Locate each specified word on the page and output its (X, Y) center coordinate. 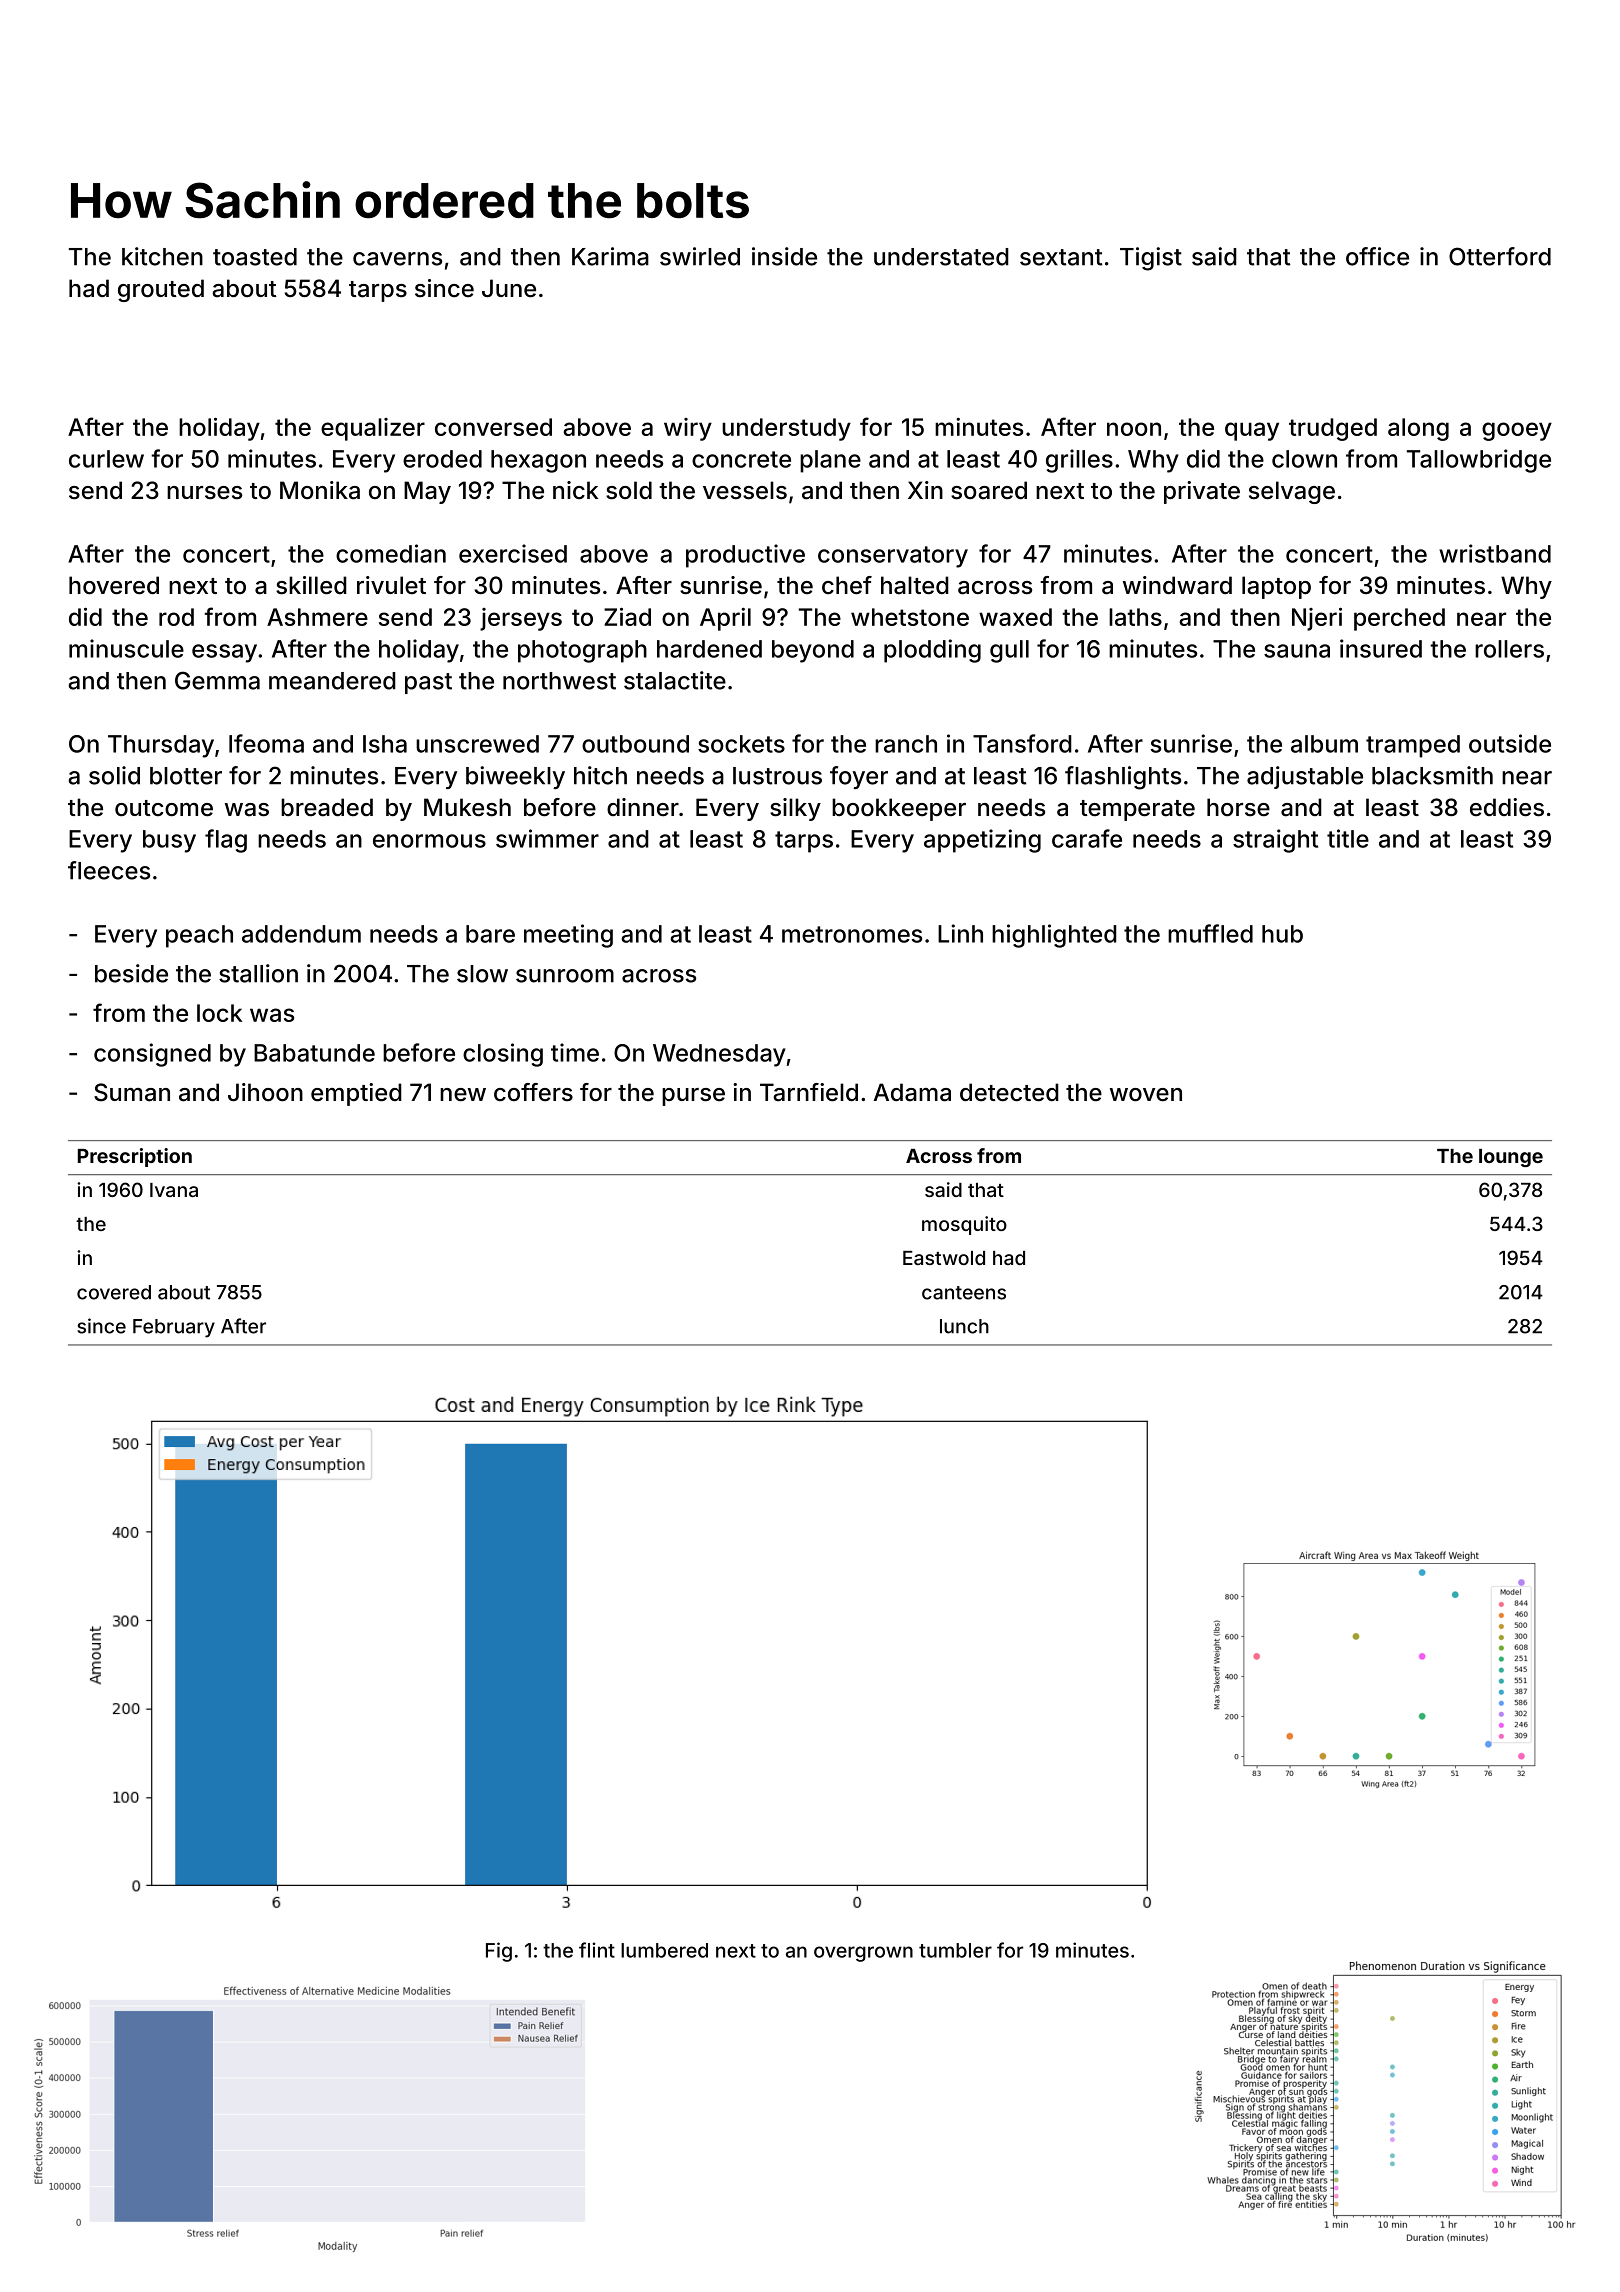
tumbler (955, 1950)
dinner (643, 807)
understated (941, 257)
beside (131, 973)
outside (1510, 743)
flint (597, 1950)
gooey (1517, 431)
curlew (106, 459)
